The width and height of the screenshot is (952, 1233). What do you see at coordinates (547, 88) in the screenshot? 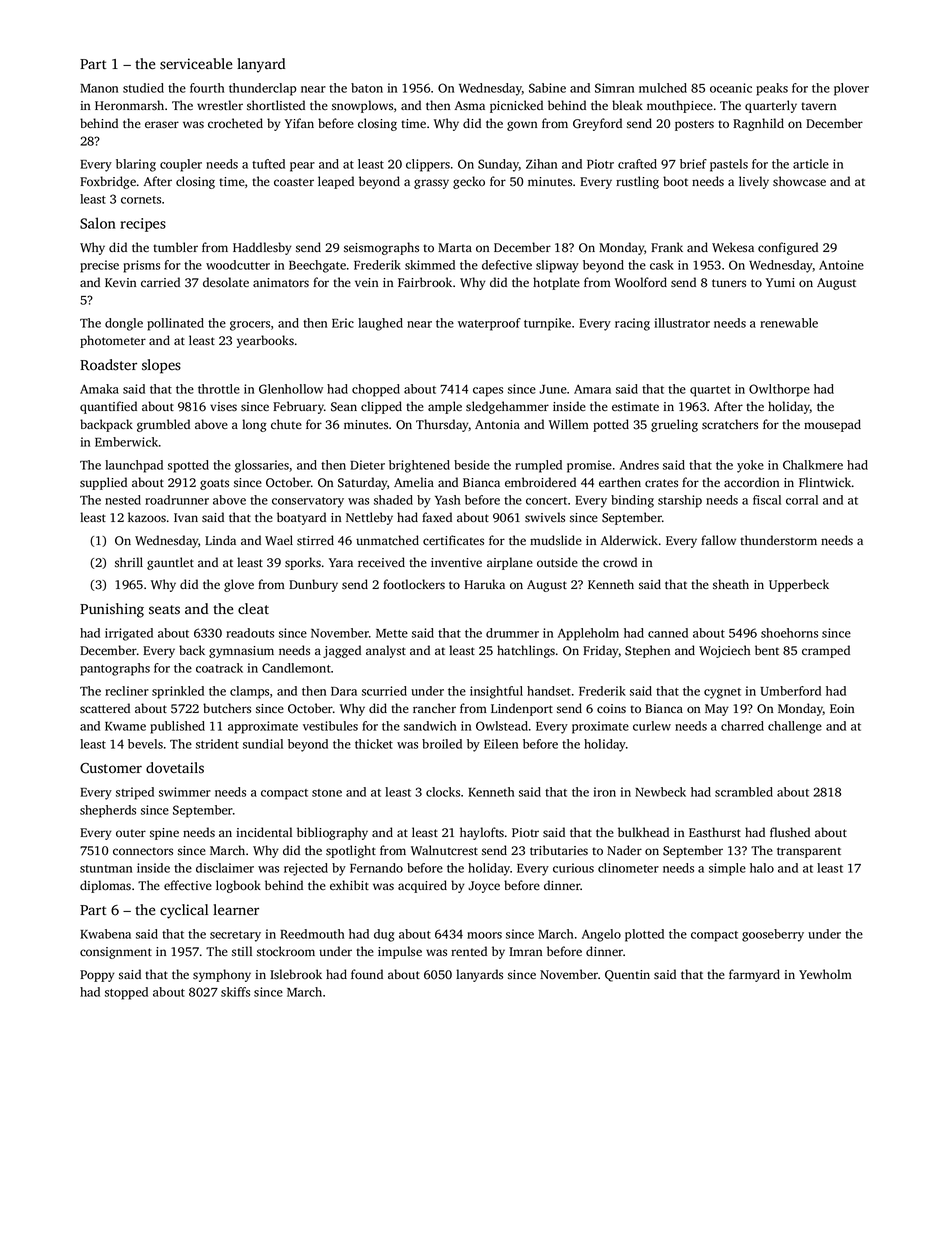
I see `Sabine` at bounding box center [547, 88].
